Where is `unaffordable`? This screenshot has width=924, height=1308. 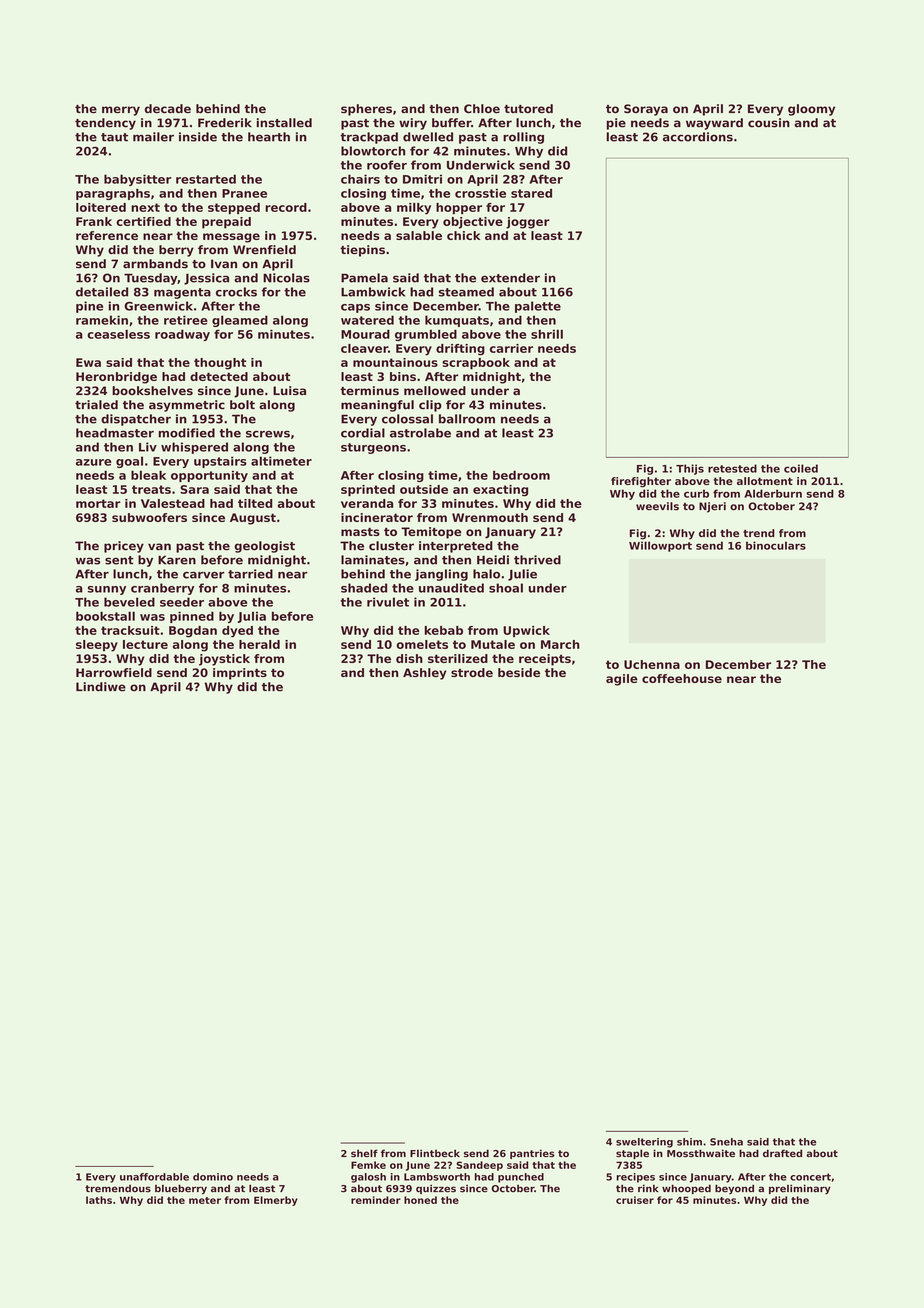
unaffordable is located at coordinates (154, 1177).
